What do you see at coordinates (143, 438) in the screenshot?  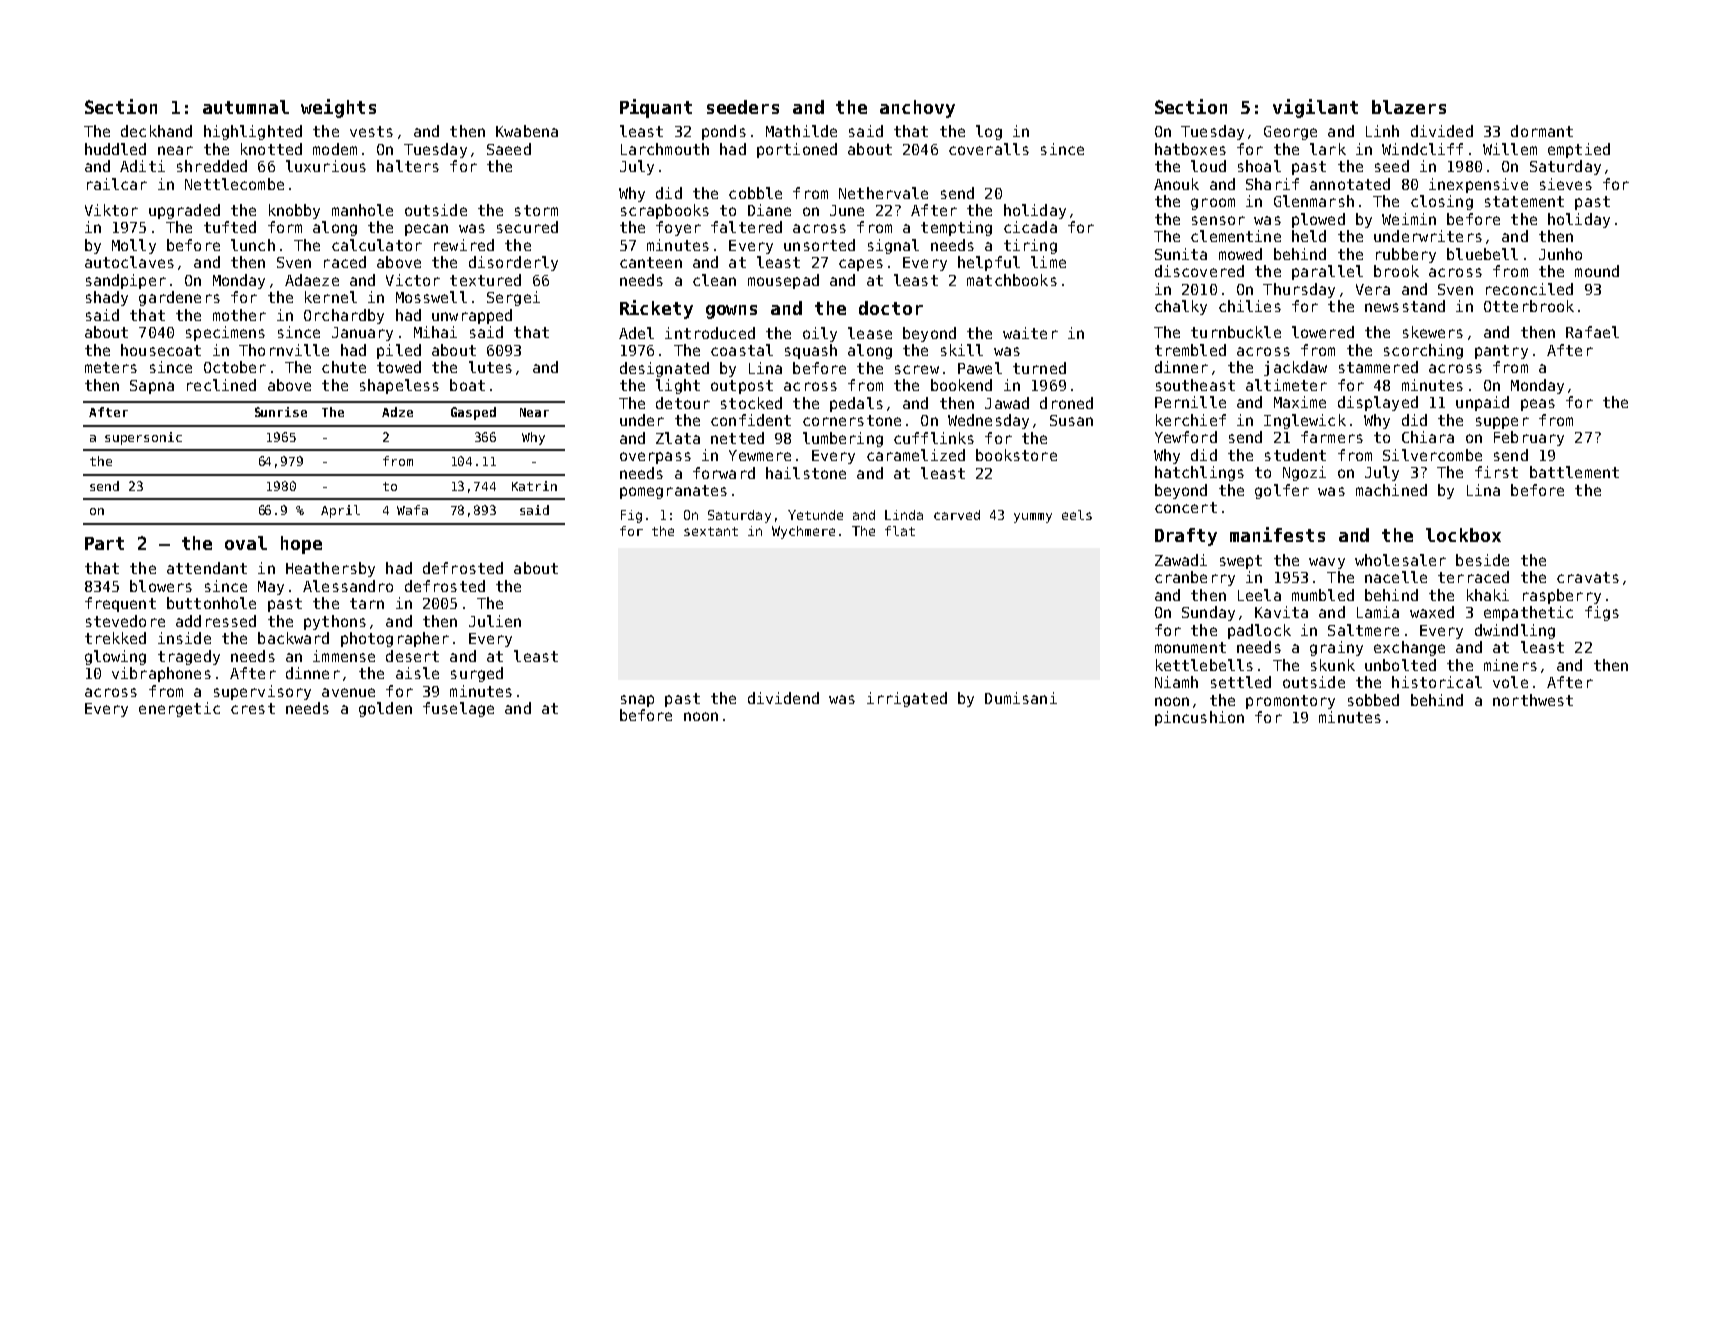 I see `supersonic` at bounding box center [143, 438].
